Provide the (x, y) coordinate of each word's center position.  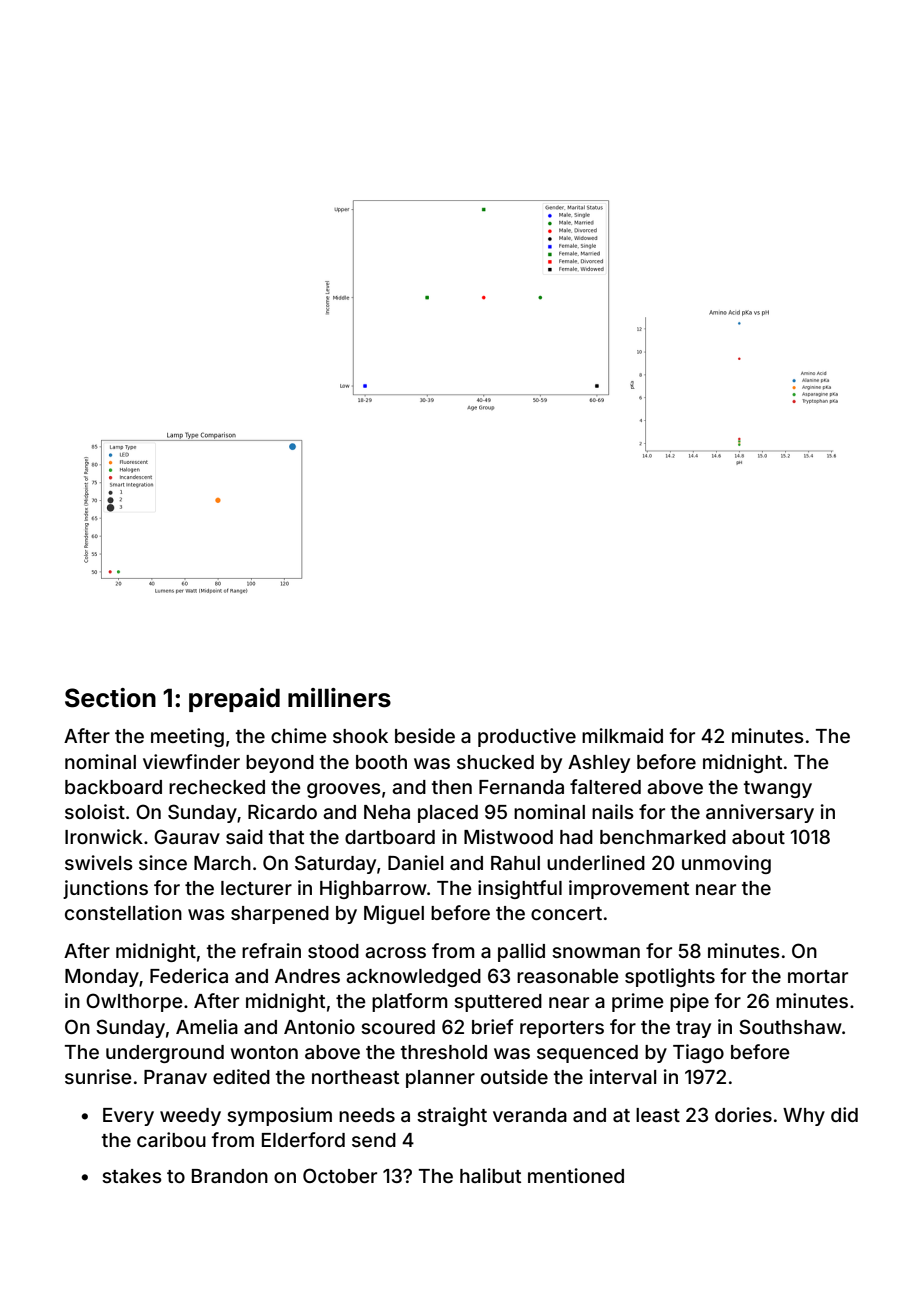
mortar (818, 976)
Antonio (319, 1026)
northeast (355, 1077)
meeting (187, 737)
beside (425, 735)
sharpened (280, 915)
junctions (105, 889)
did (844, 1114)
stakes (132, 1176)
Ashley (599, 764)
